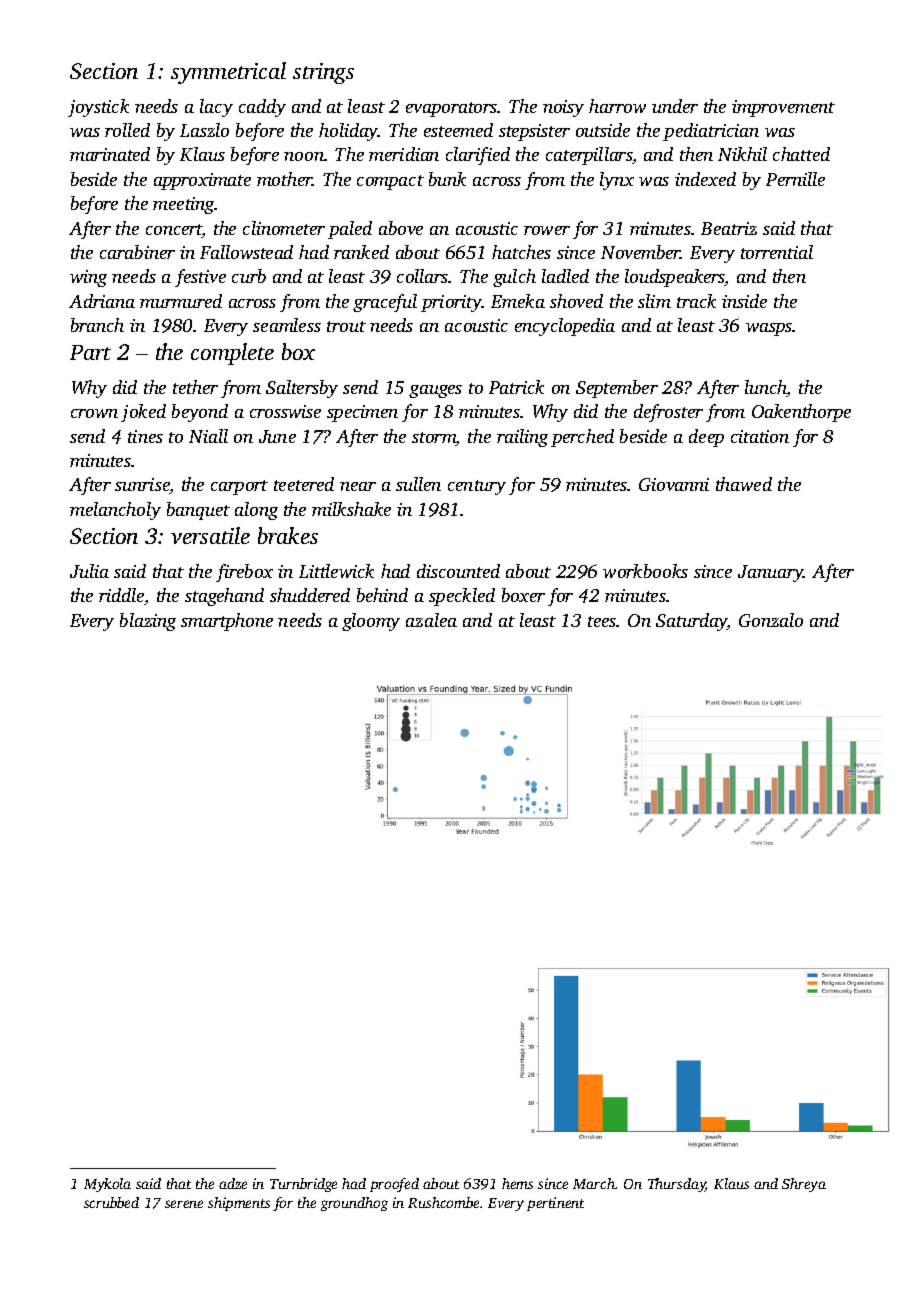  I want to click on joystick, so click(98, 108).
